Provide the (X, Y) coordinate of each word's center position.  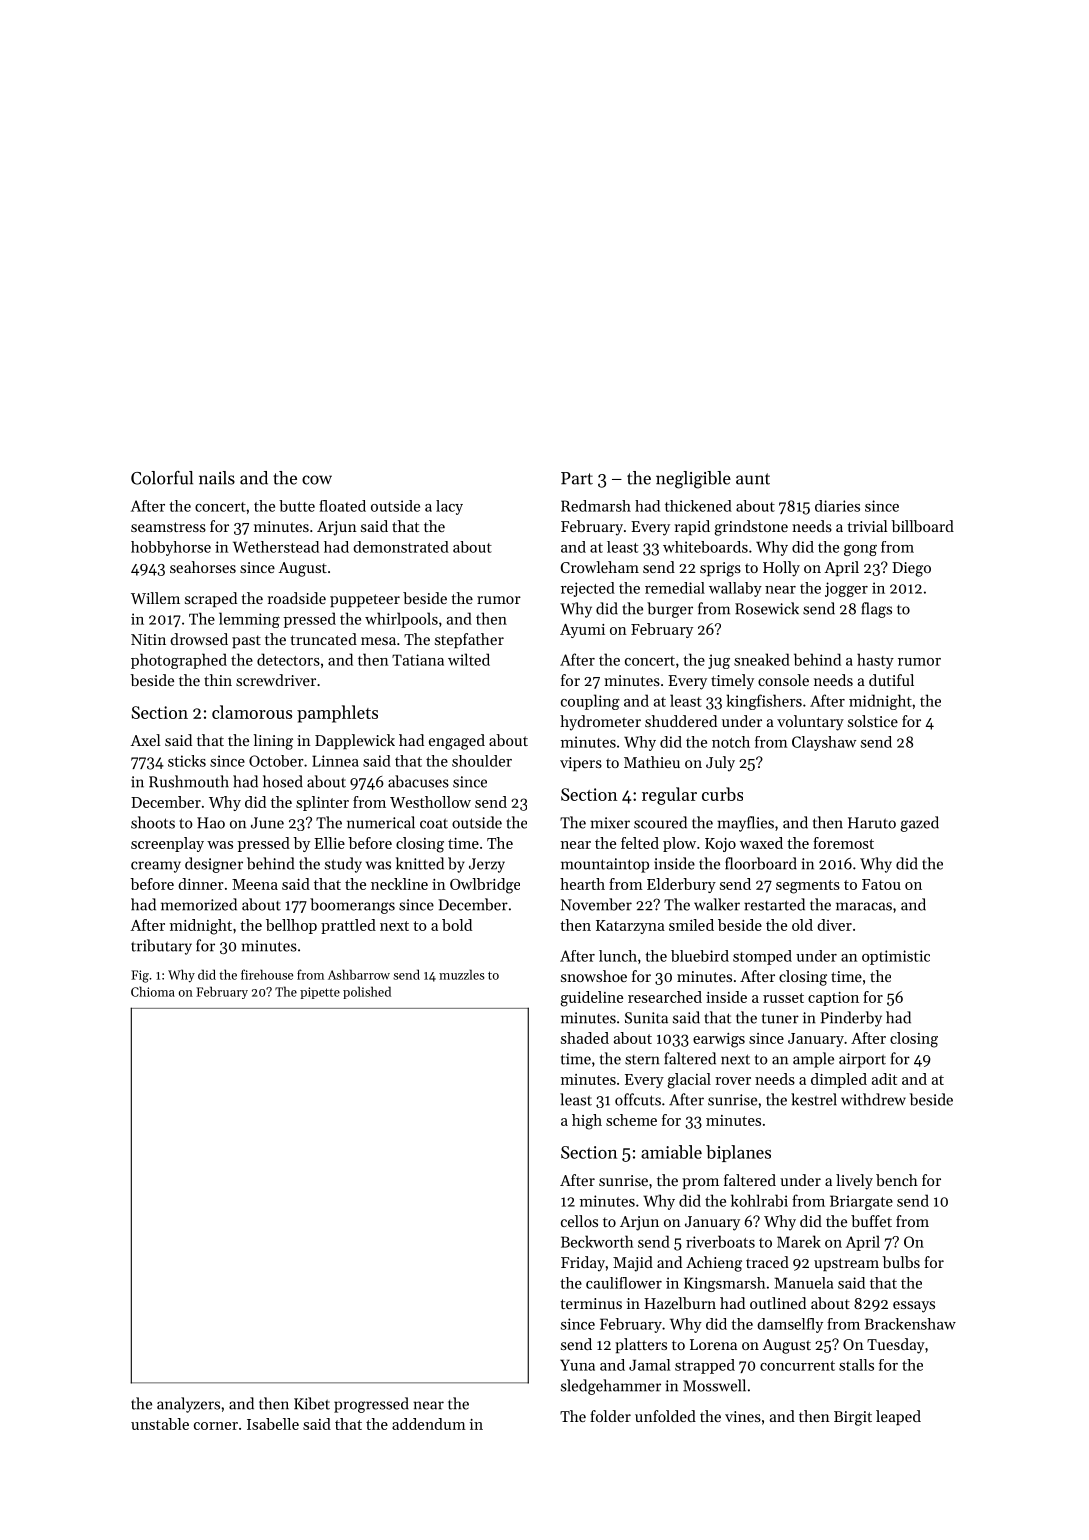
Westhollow (430, 802)
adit (884, 1079)
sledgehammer (611, 1387)
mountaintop (605, 865)
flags (876, 610)
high (587, 1122)
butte (297, 506)
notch (731, 742)
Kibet (312, 1403)
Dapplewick (355, 741)
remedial (675, 588)
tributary (161, 947)
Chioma (153, 991)
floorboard (761, 863)
